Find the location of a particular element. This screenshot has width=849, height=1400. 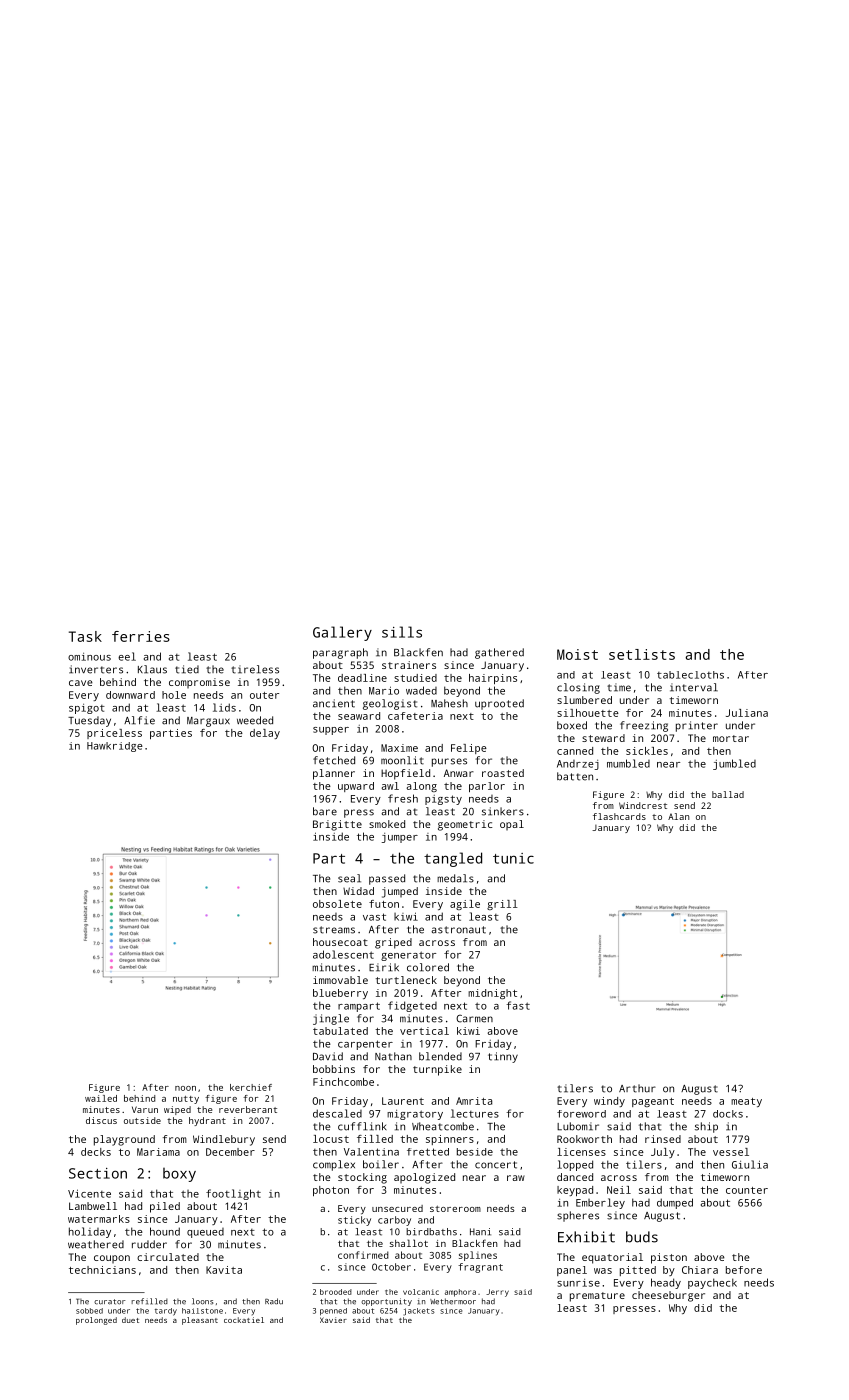

duet is located at coordinates (130, 1320).
